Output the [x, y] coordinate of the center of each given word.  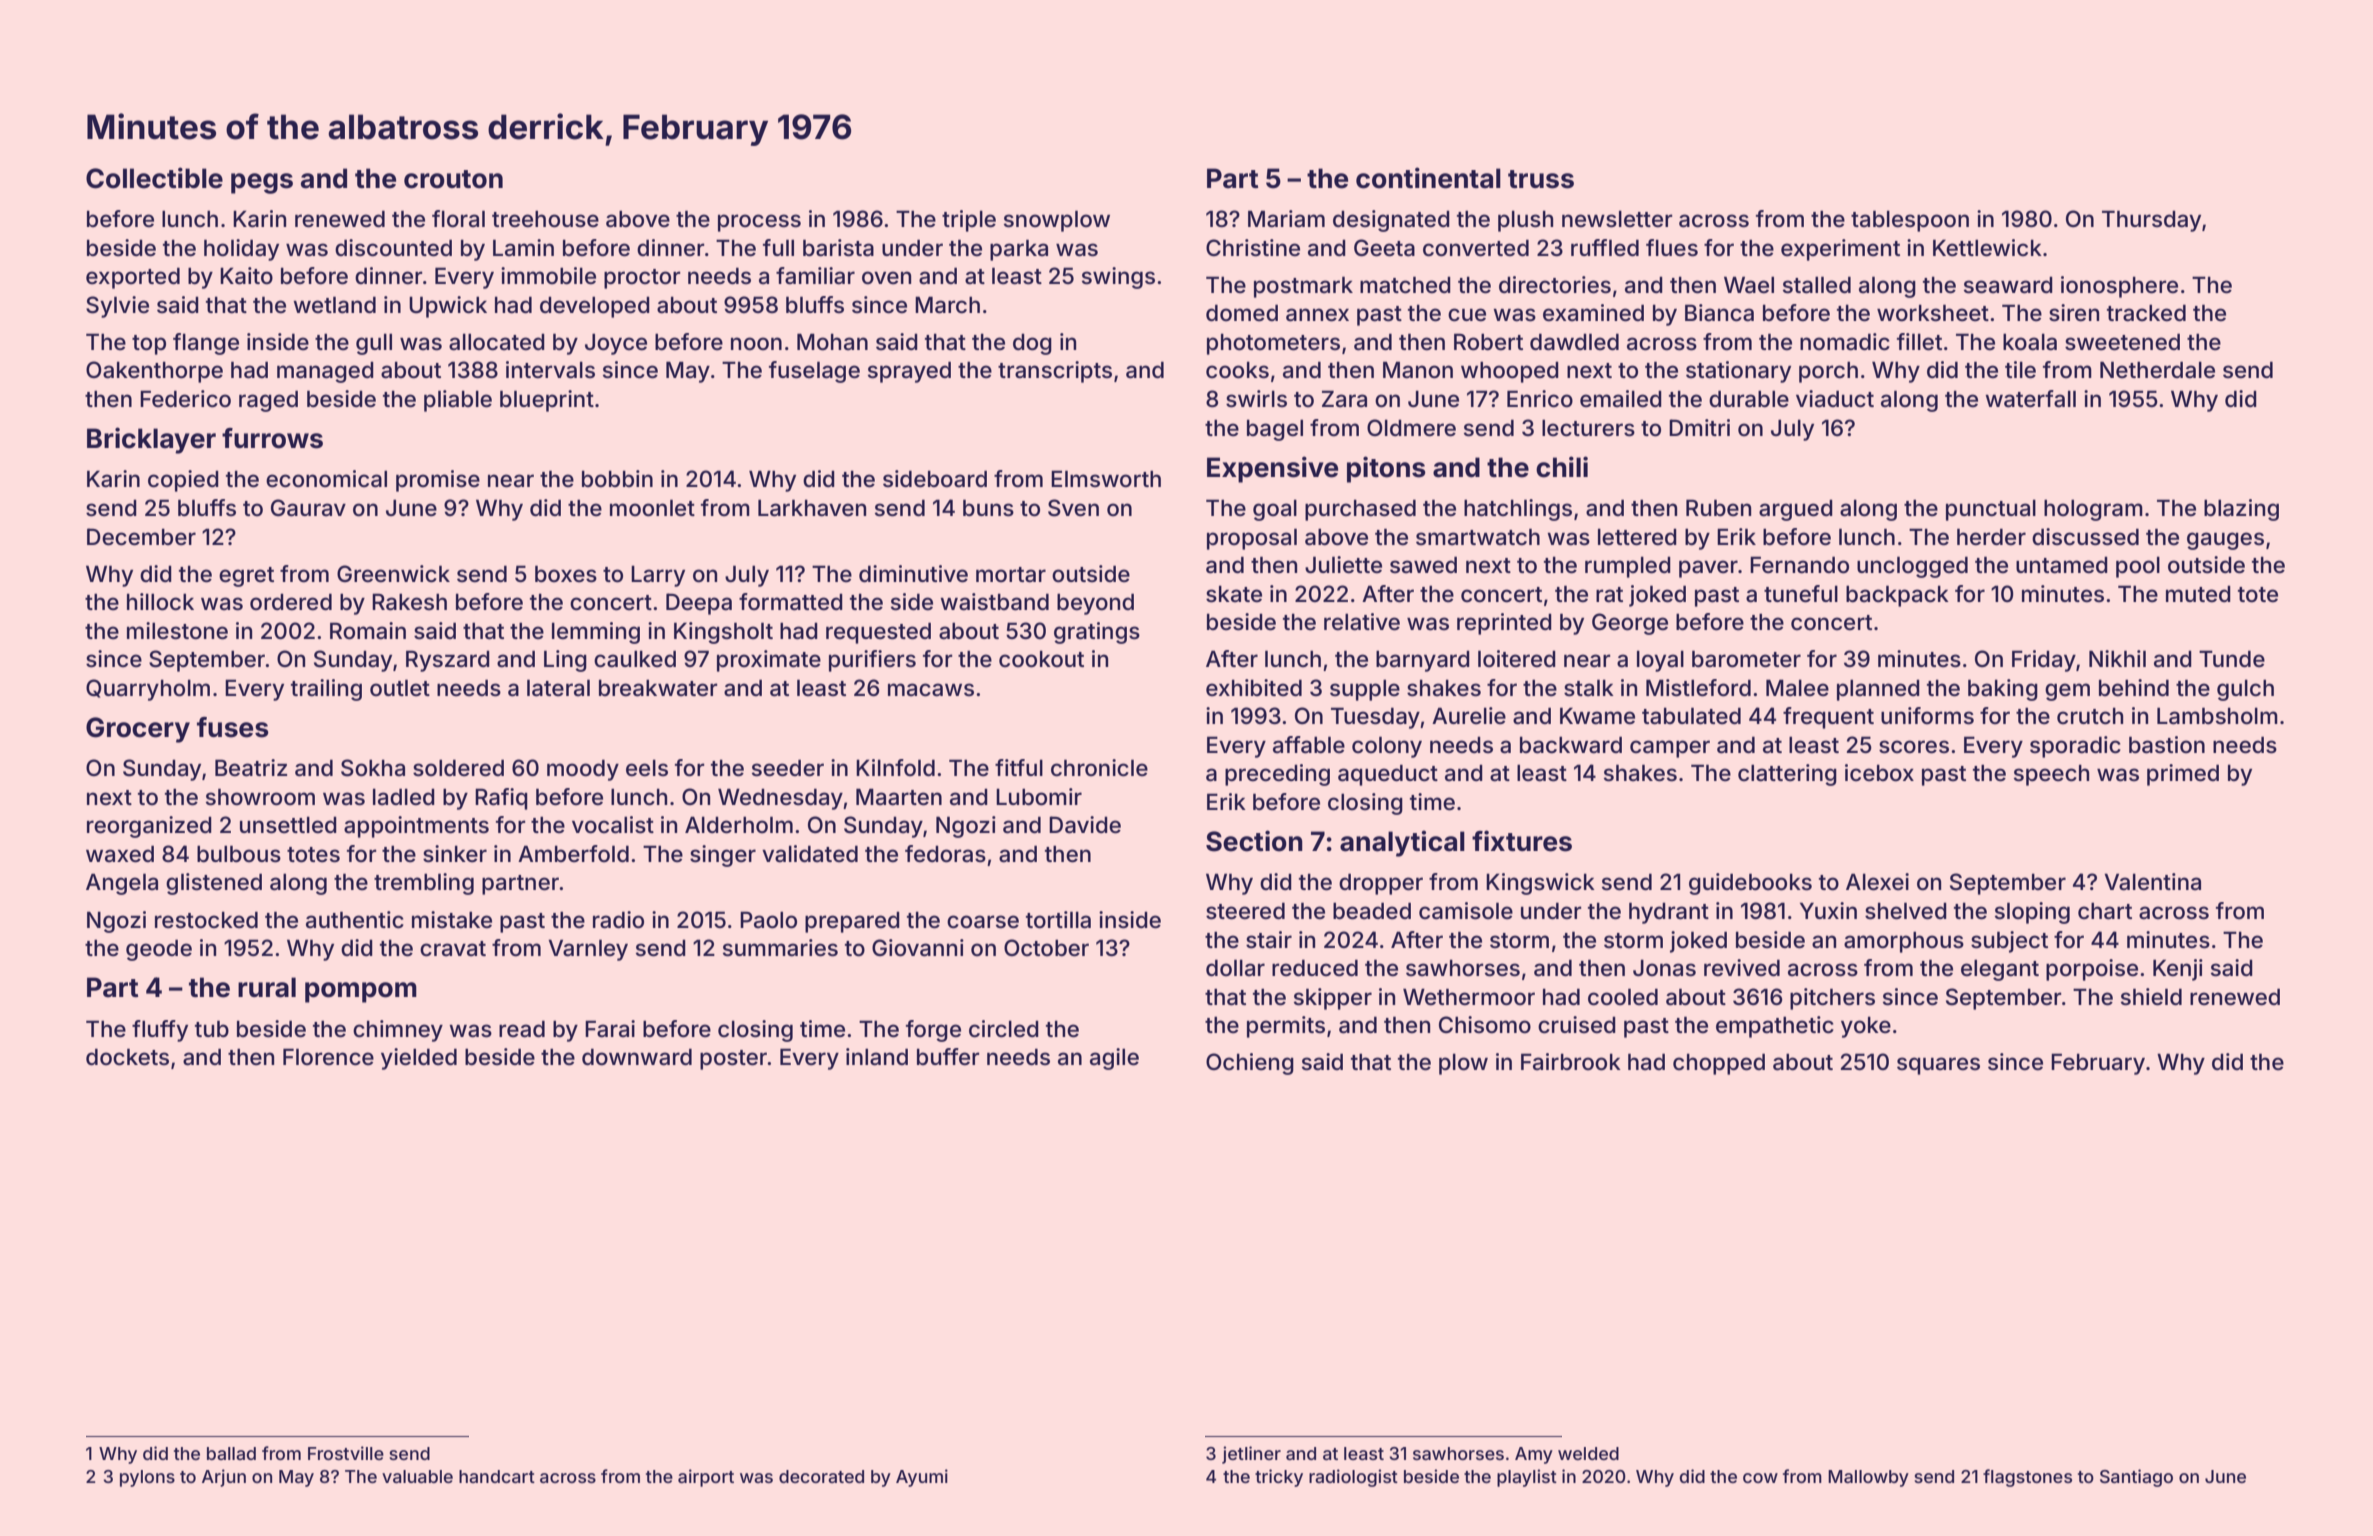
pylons [147, 1478]
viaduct [1835, 399]
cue [1467, 315]
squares [1938, 1066]
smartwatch [1478, 537]
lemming [596, 633]
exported [133, 278]
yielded [419, 1059]
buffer [948, 1057]
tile [2020, 370]
